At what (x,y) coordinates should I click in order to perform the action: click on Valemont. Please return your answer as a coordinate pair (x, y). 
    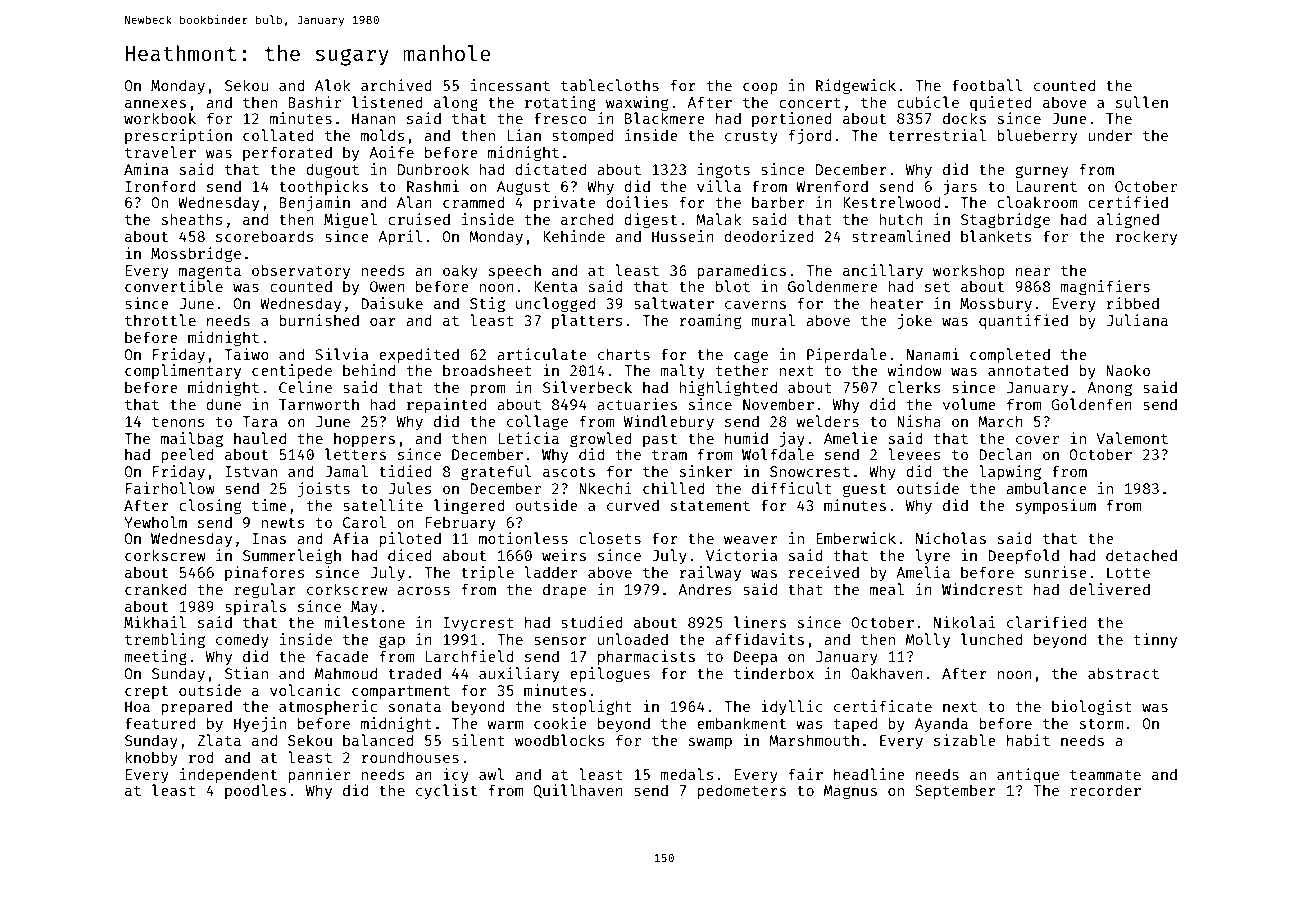
    Looking at the image, I should click on (1132, 438).
